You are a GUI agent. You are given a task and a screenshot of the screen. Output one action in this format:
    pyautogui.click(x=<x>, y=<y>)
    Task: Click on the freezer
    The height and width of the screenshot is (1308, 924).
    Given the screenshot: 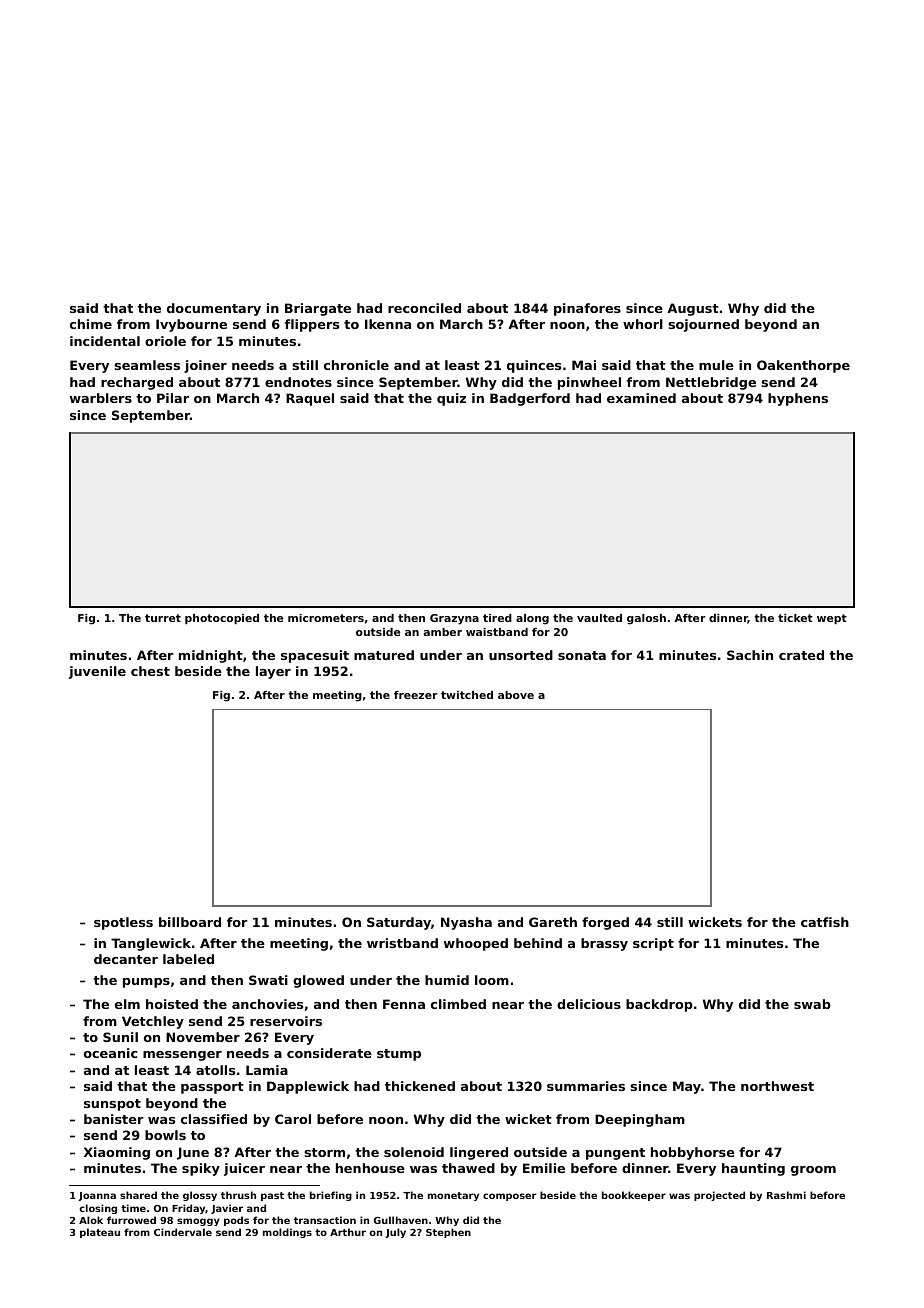 What is the action you would take?
    pyautogui.click(x=416, y=695)
